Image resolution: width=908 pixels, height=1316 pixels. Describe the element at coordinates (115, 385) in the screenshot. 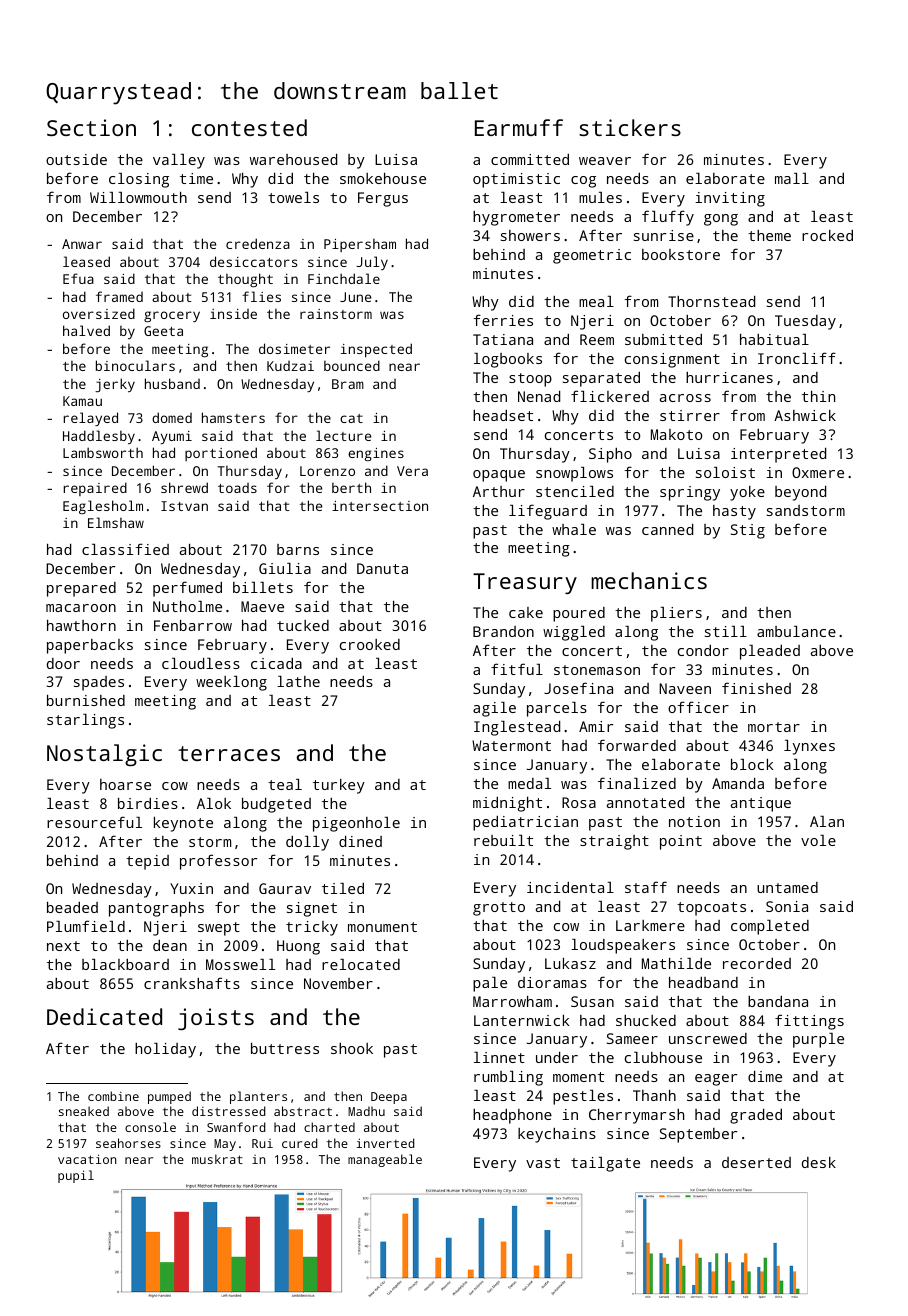

I see `jerky` at that location.
